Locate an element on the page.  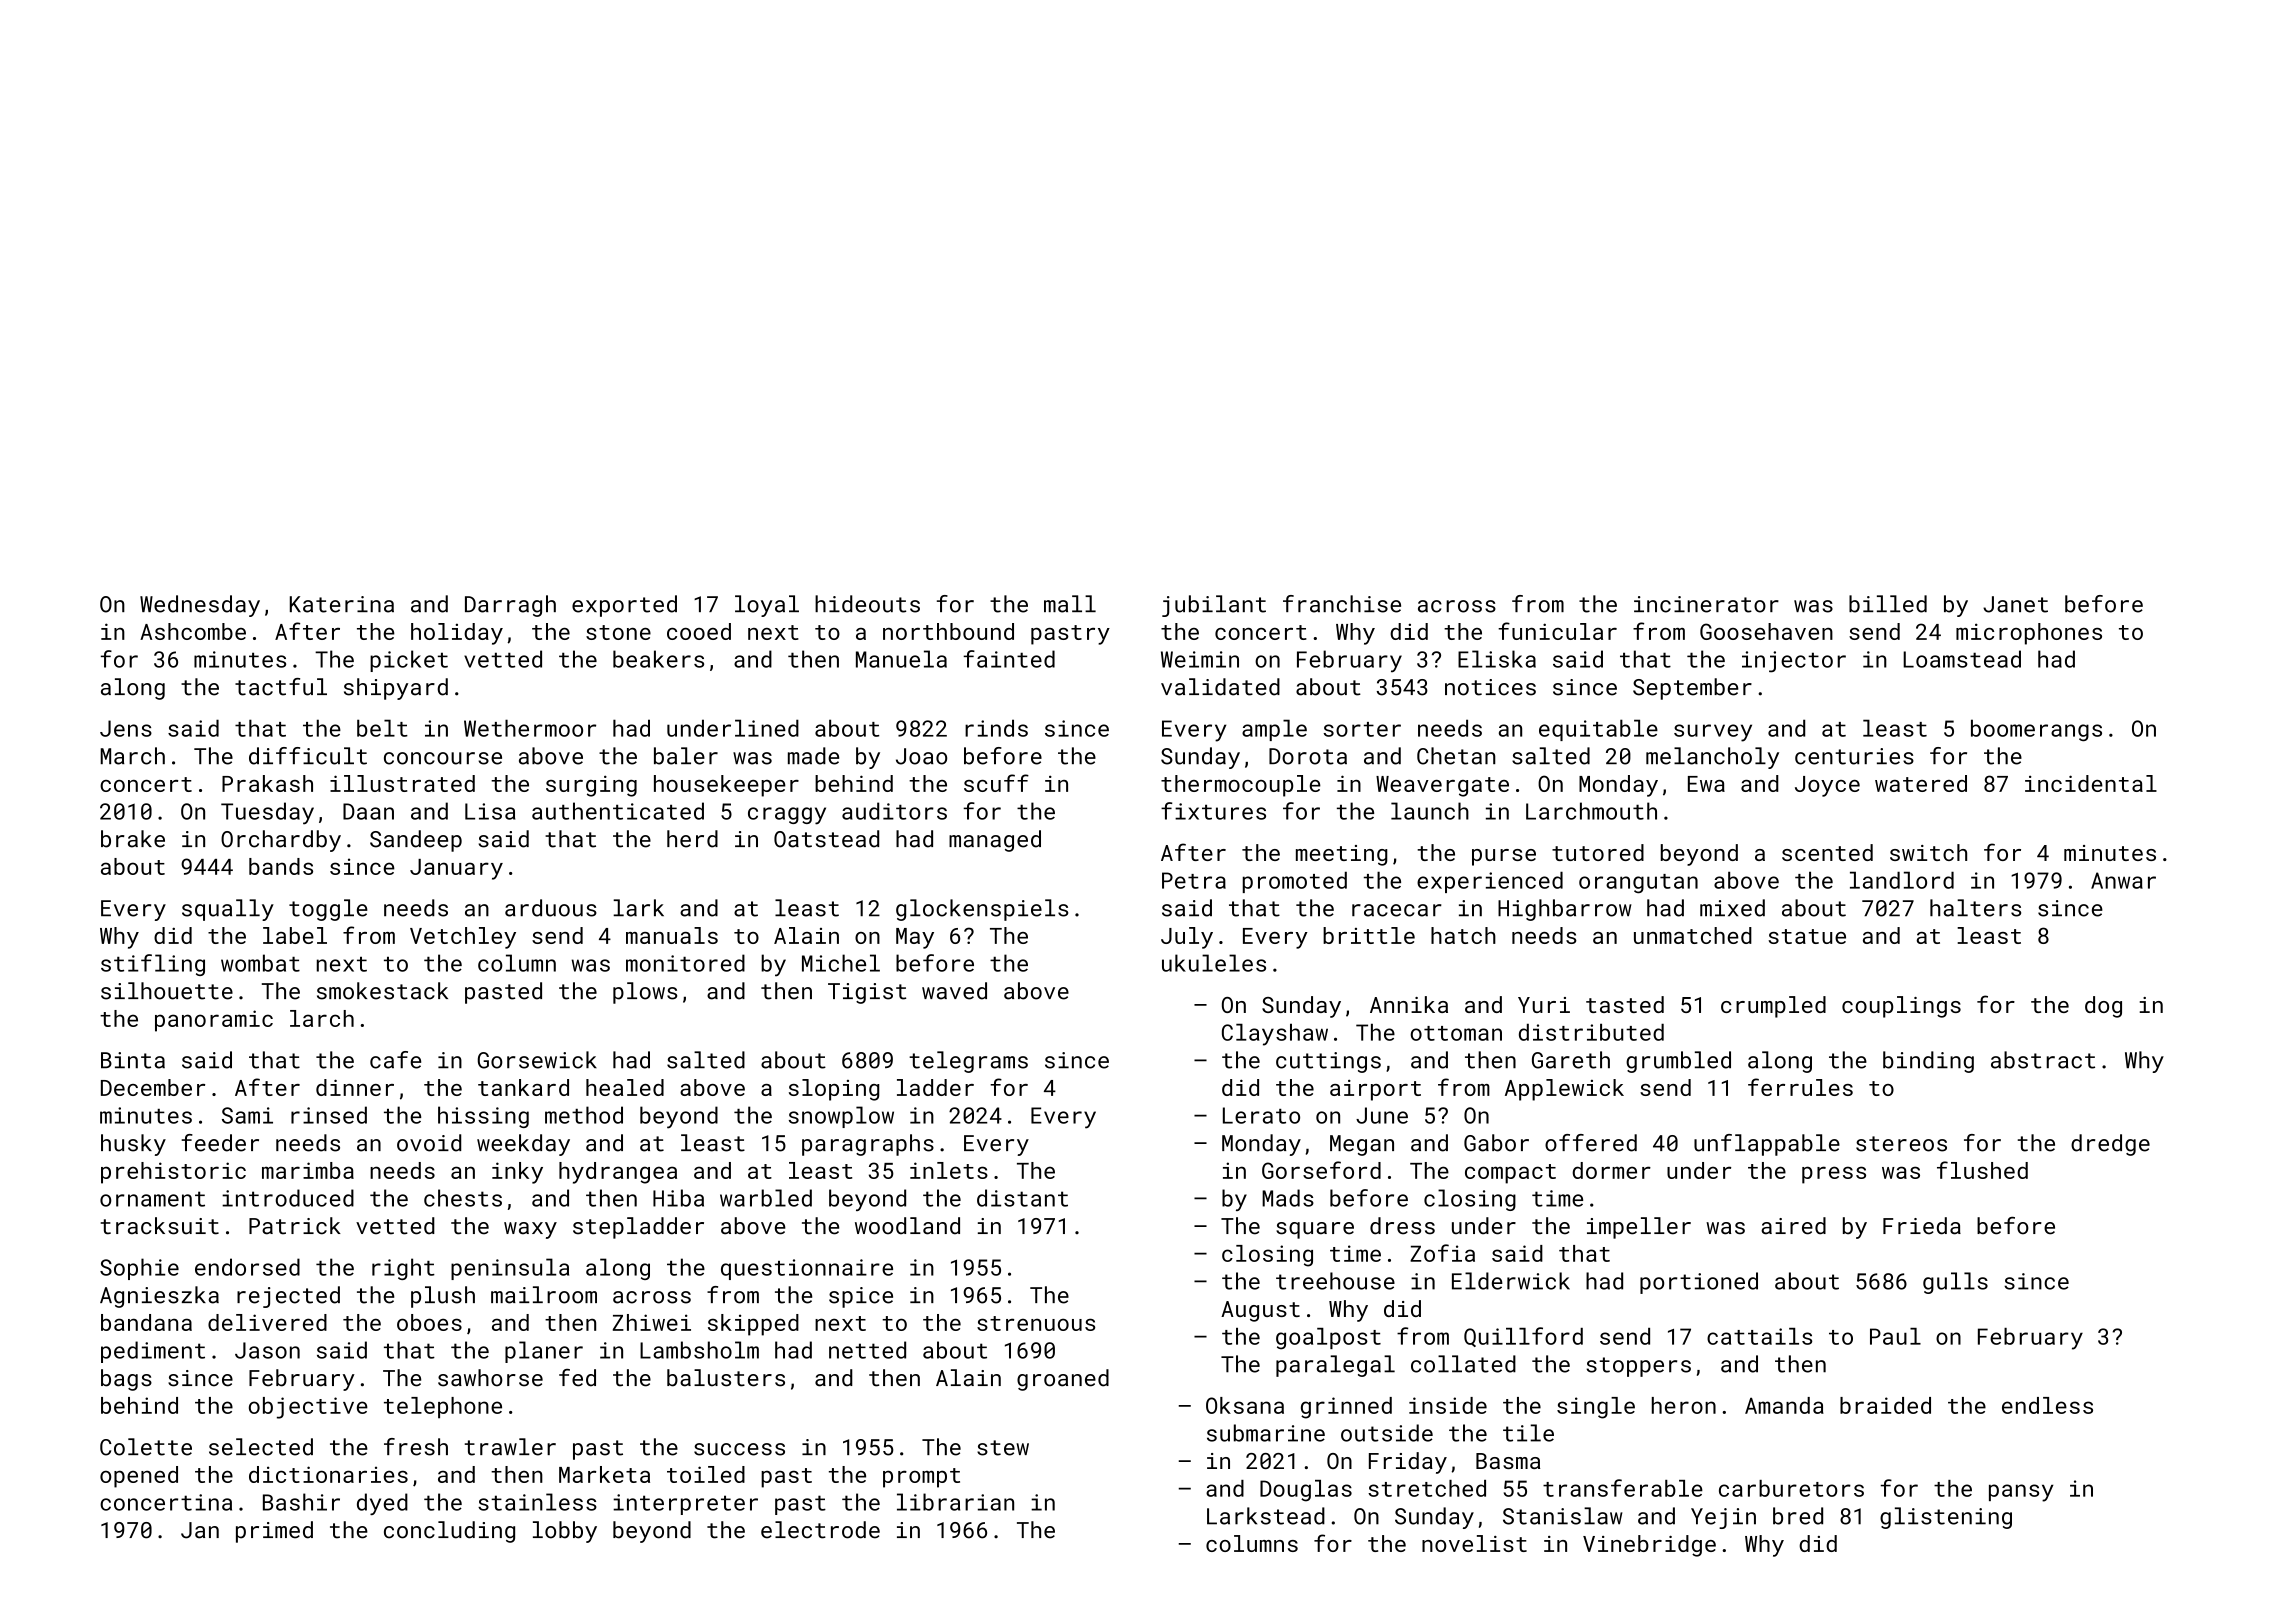
endless is located at coordinates (2047, 1405).
